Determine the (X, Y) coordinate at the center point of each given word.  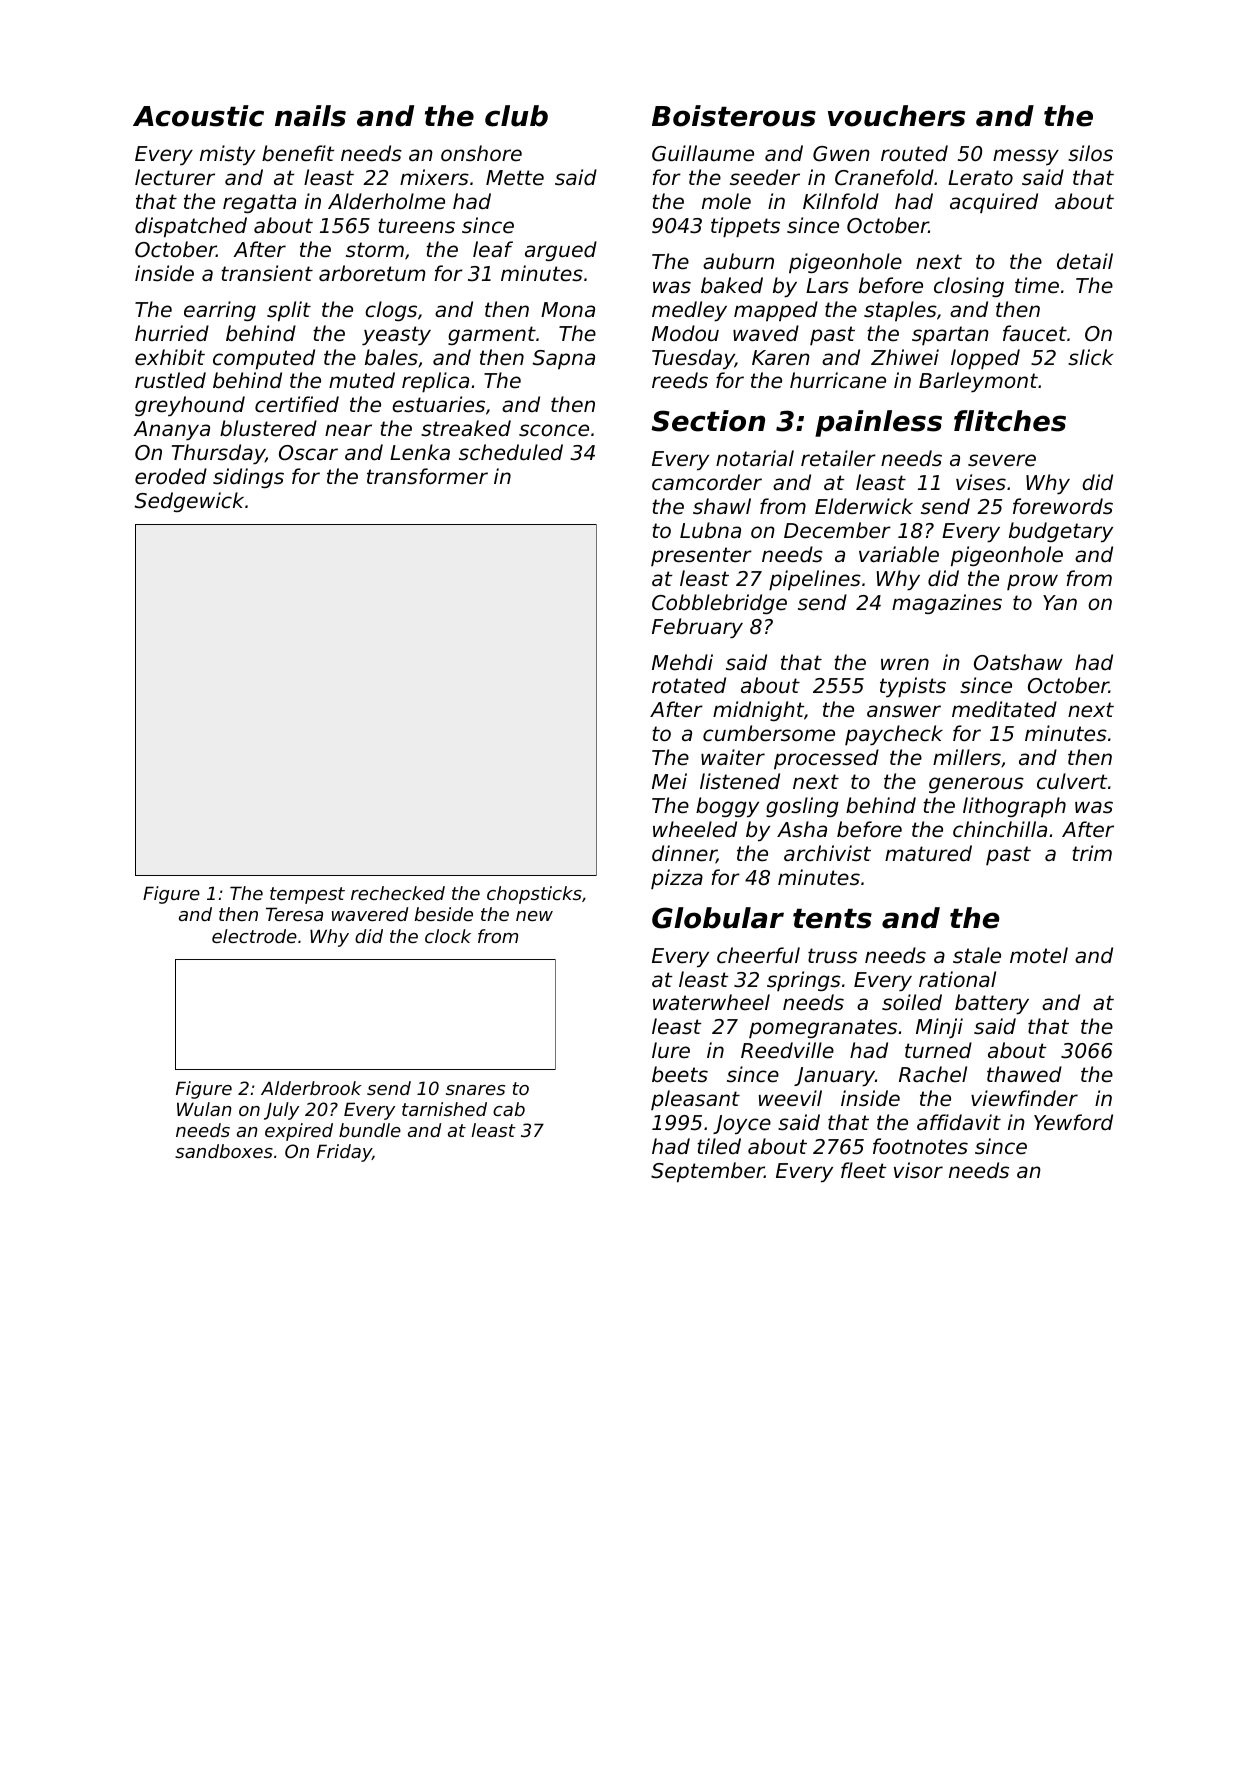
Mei (669, 781)
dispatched (191, 227)
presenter (701, 557)
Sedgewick (189, 502)
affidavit (959, 1122)
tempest (307, 895)
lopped (985, 359)
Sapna (564, 360)
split (289, 311)
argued (561, 251)
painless (878, 423)
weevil (790, 1098)
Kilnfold (841, 201)
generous (976, 785)
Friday (344, 1153)
